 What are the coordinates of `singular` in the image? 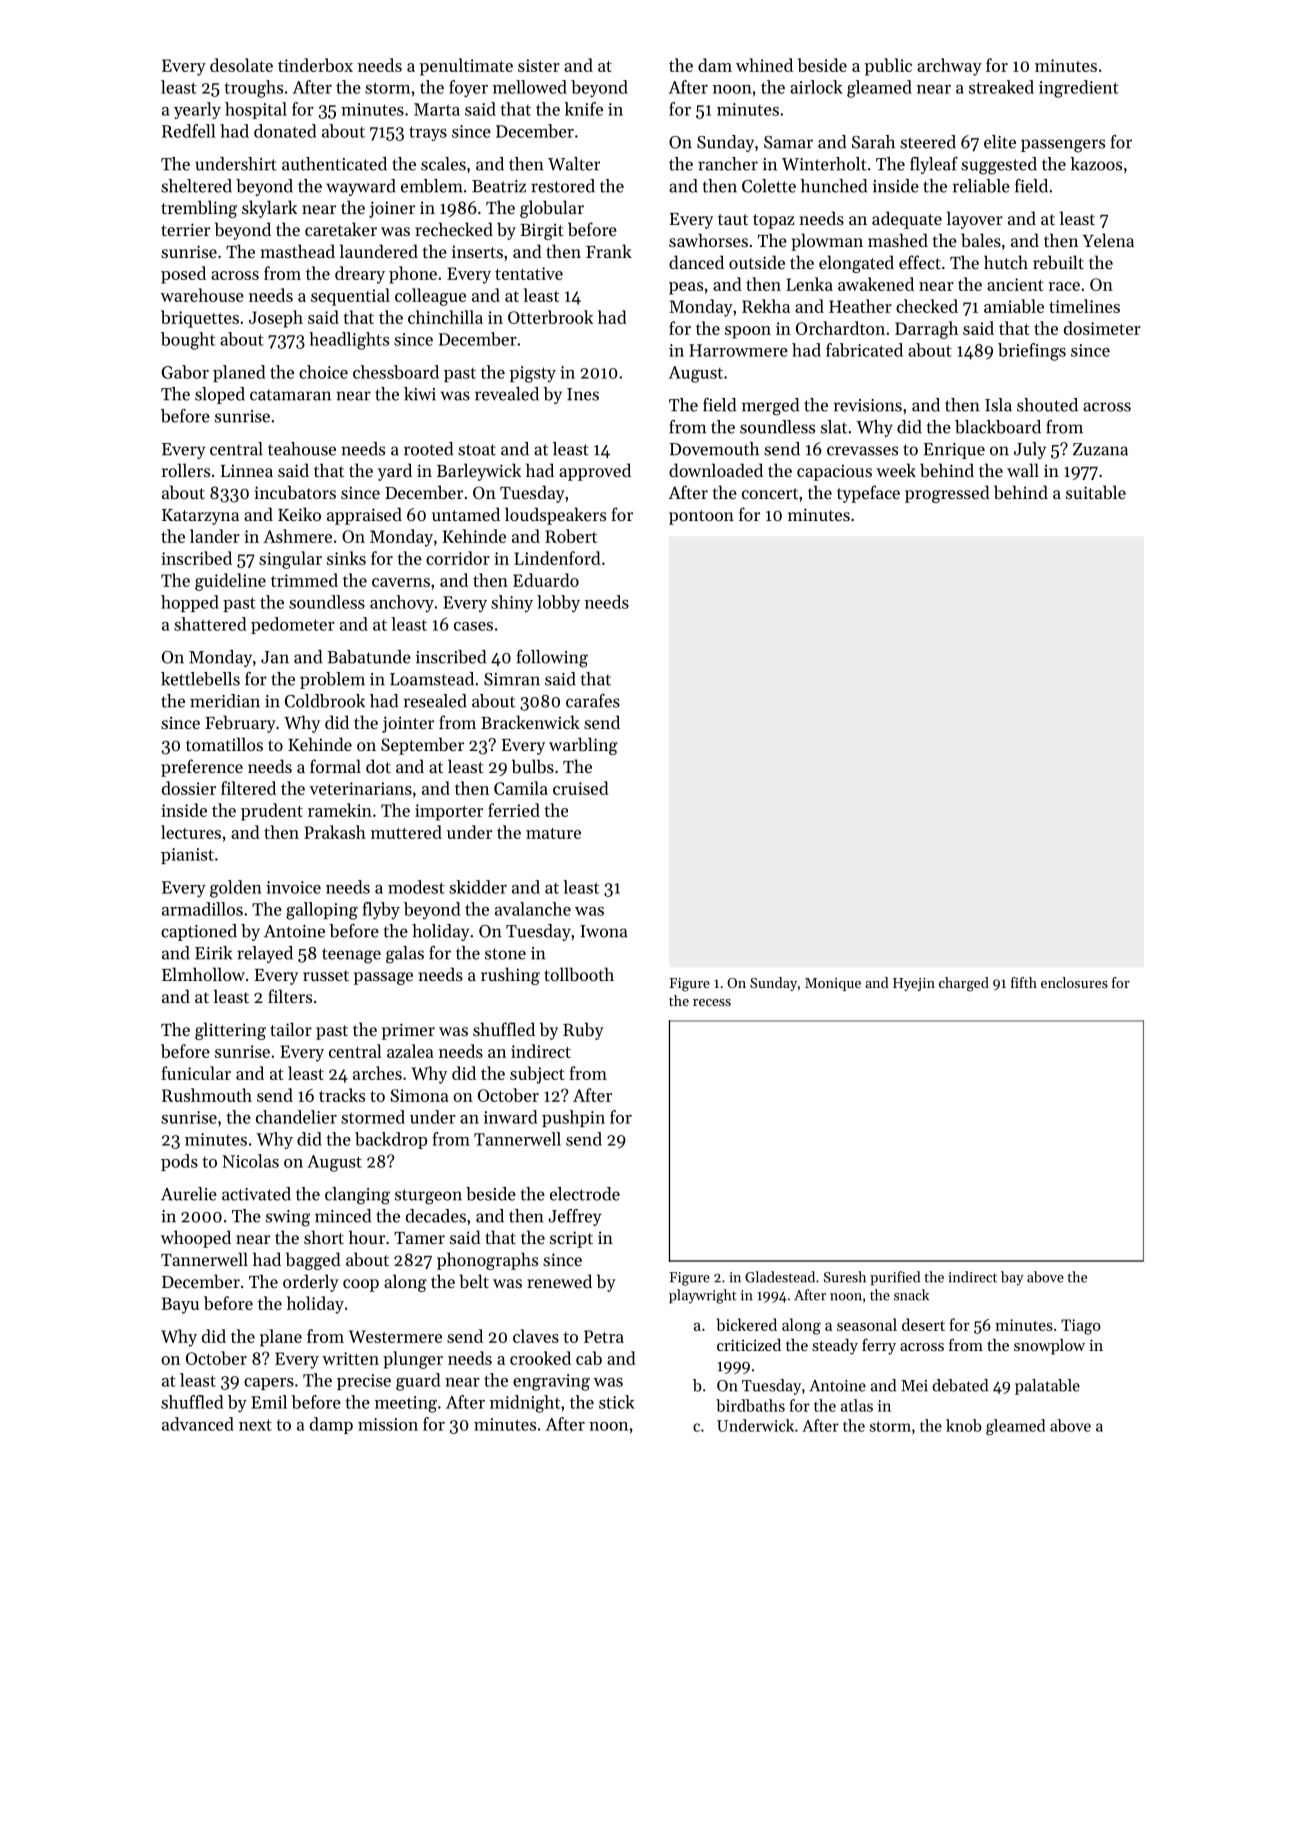 It's located at (290, 560).
